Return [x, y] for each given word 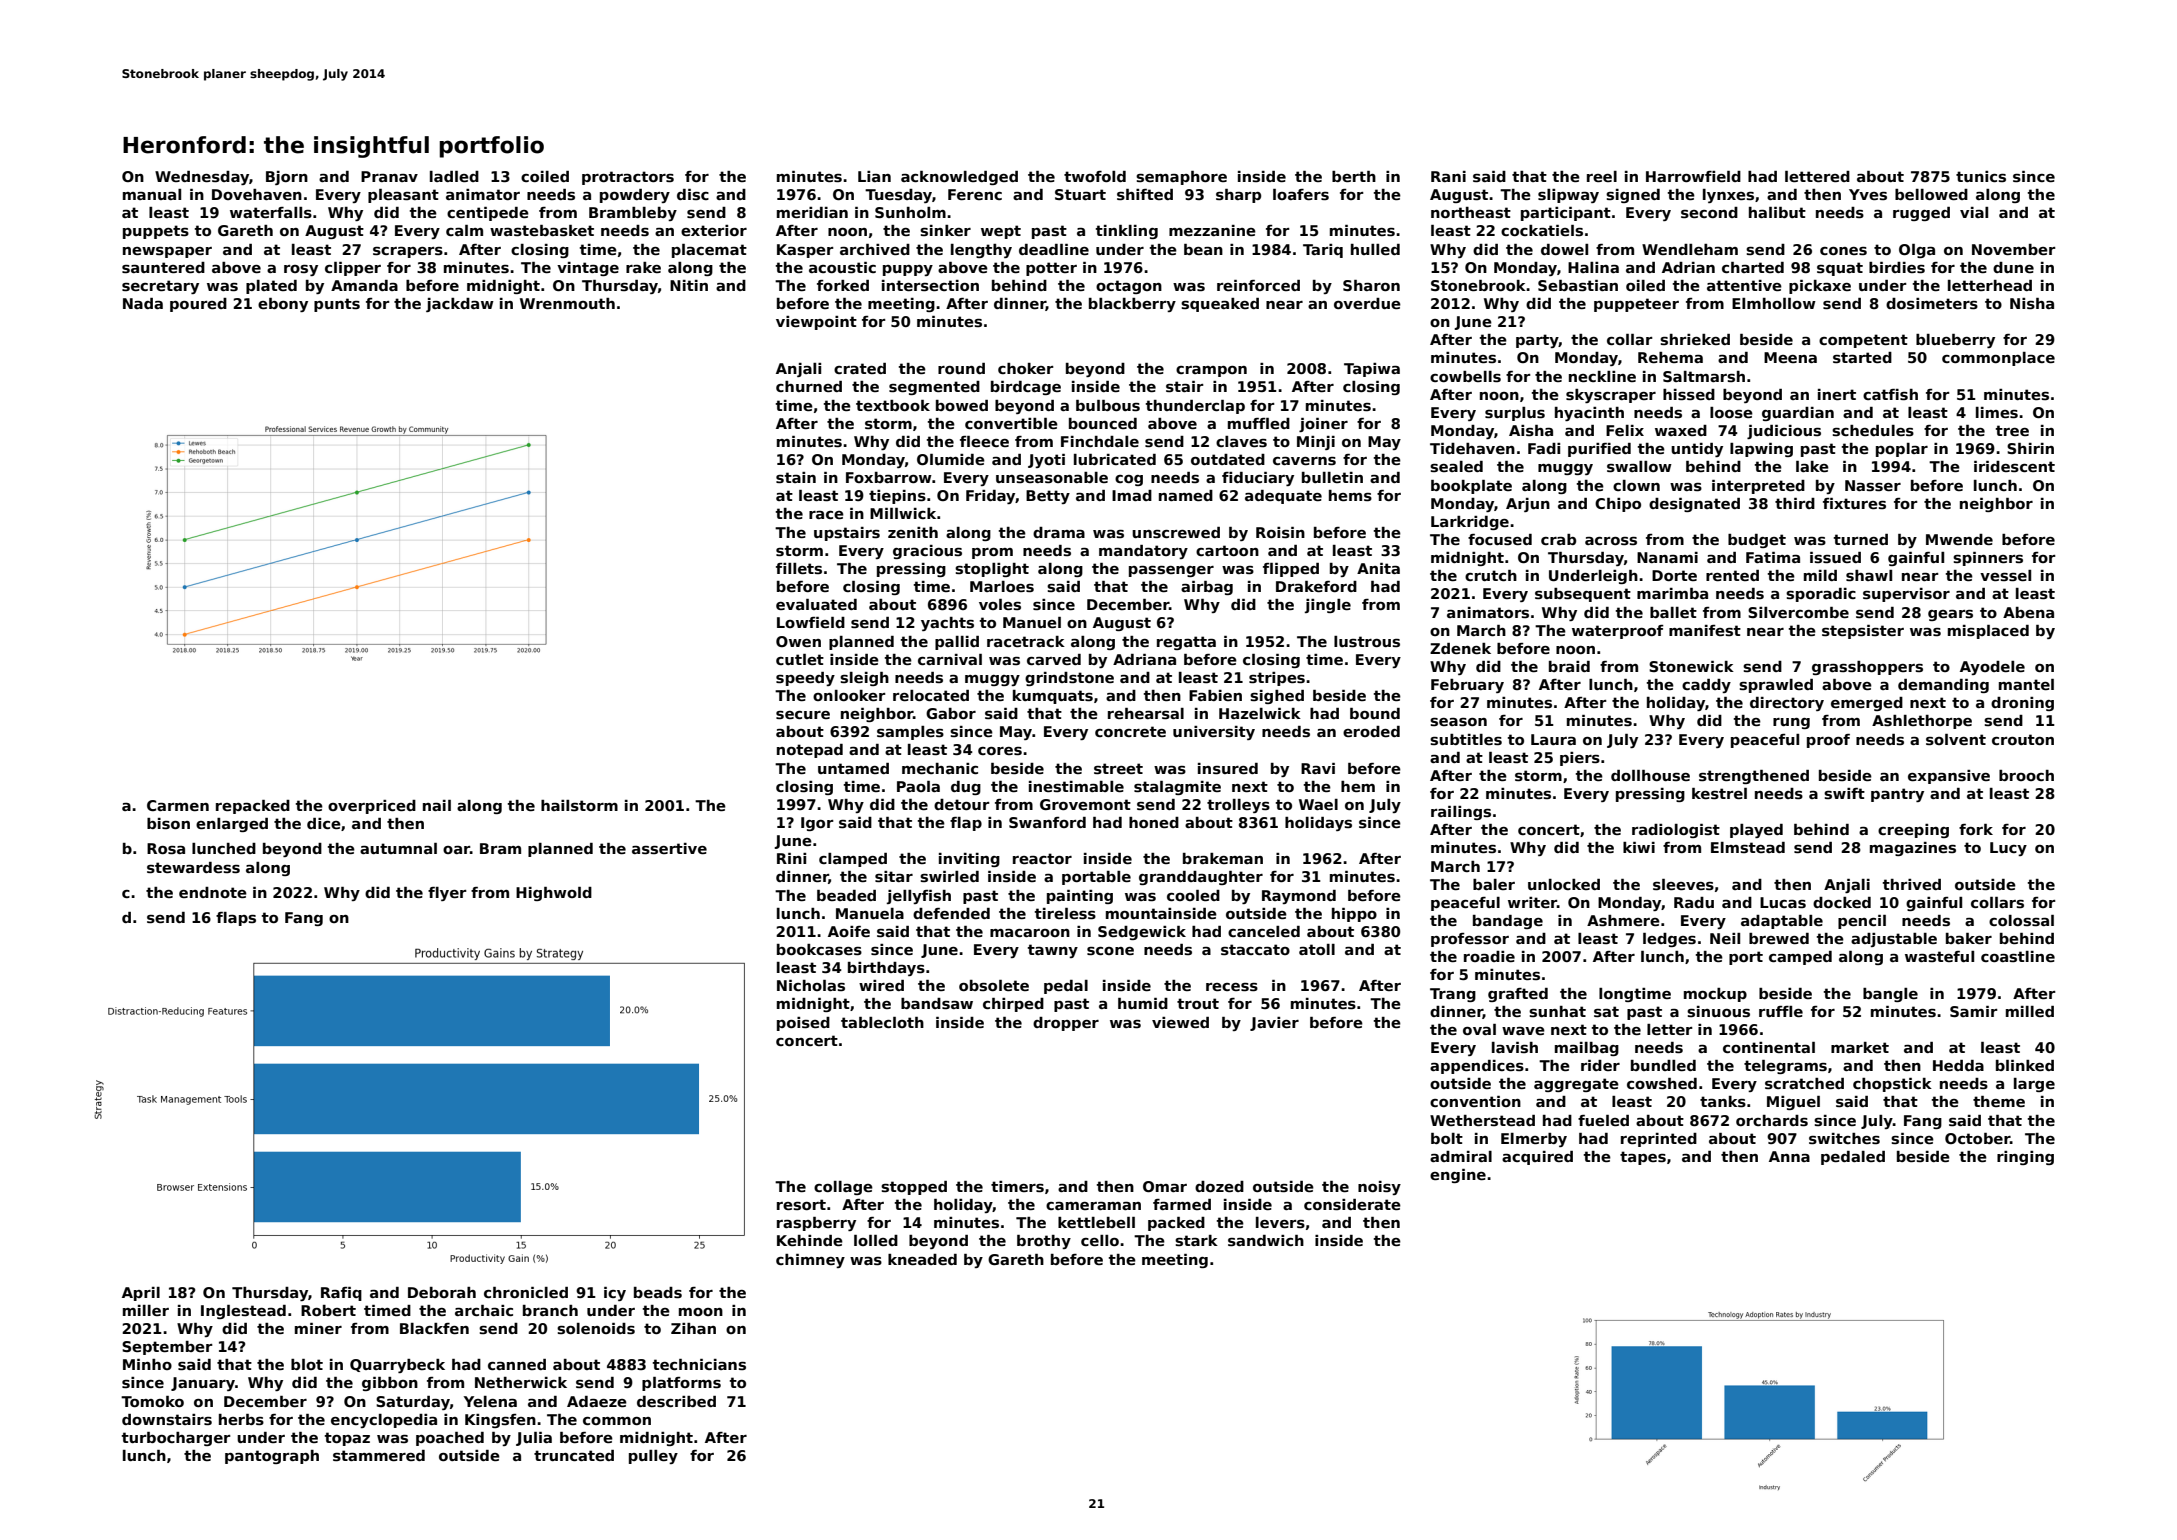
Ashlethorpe [1922, 722]
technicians [699, 1364]
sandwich [1266, 1241]
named [1186, 495]
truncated [574, 1455]
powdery [635, 196]
